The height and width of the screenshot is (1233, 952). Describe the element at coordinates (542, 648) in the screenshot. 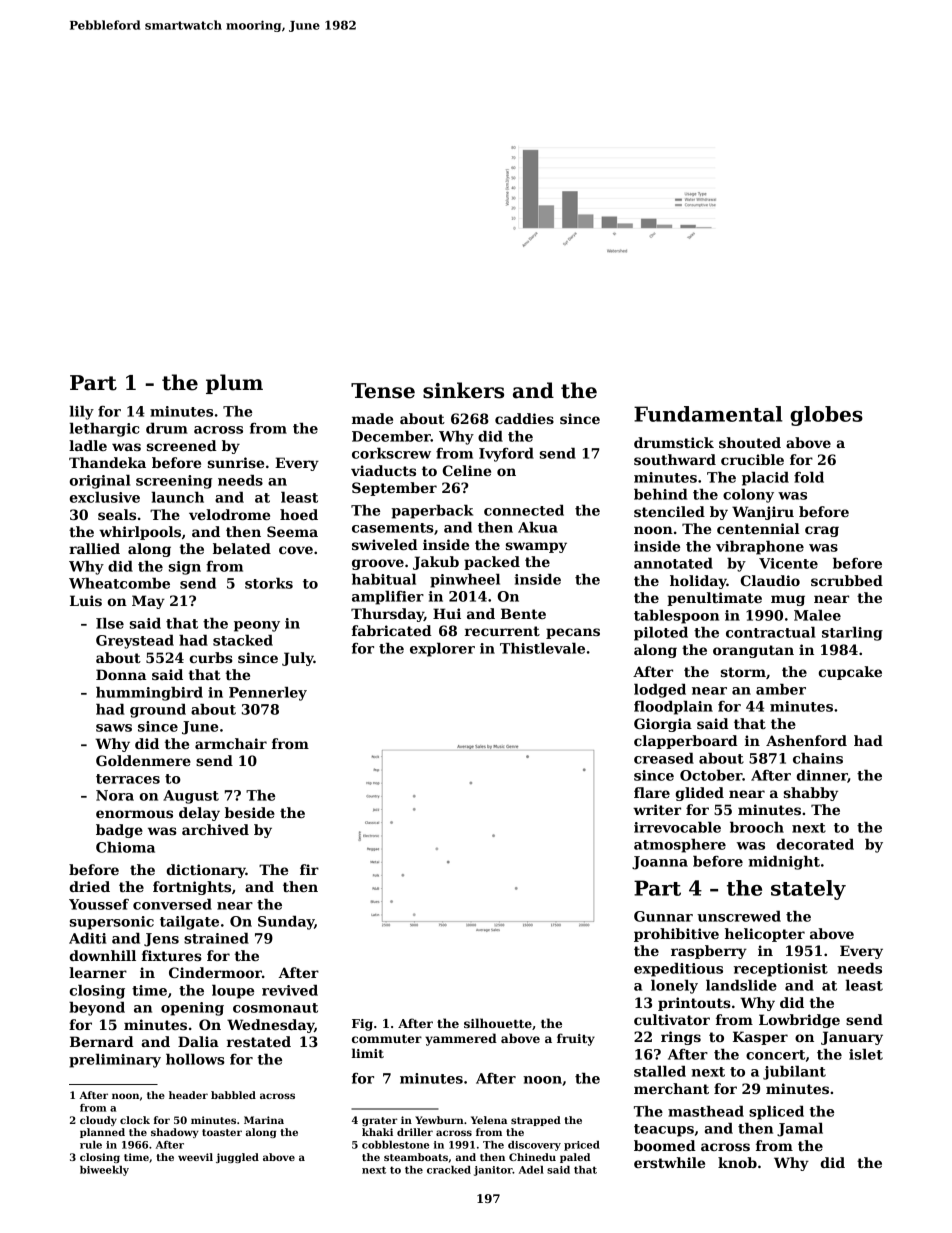

I see `Thistlevale` at that location.
